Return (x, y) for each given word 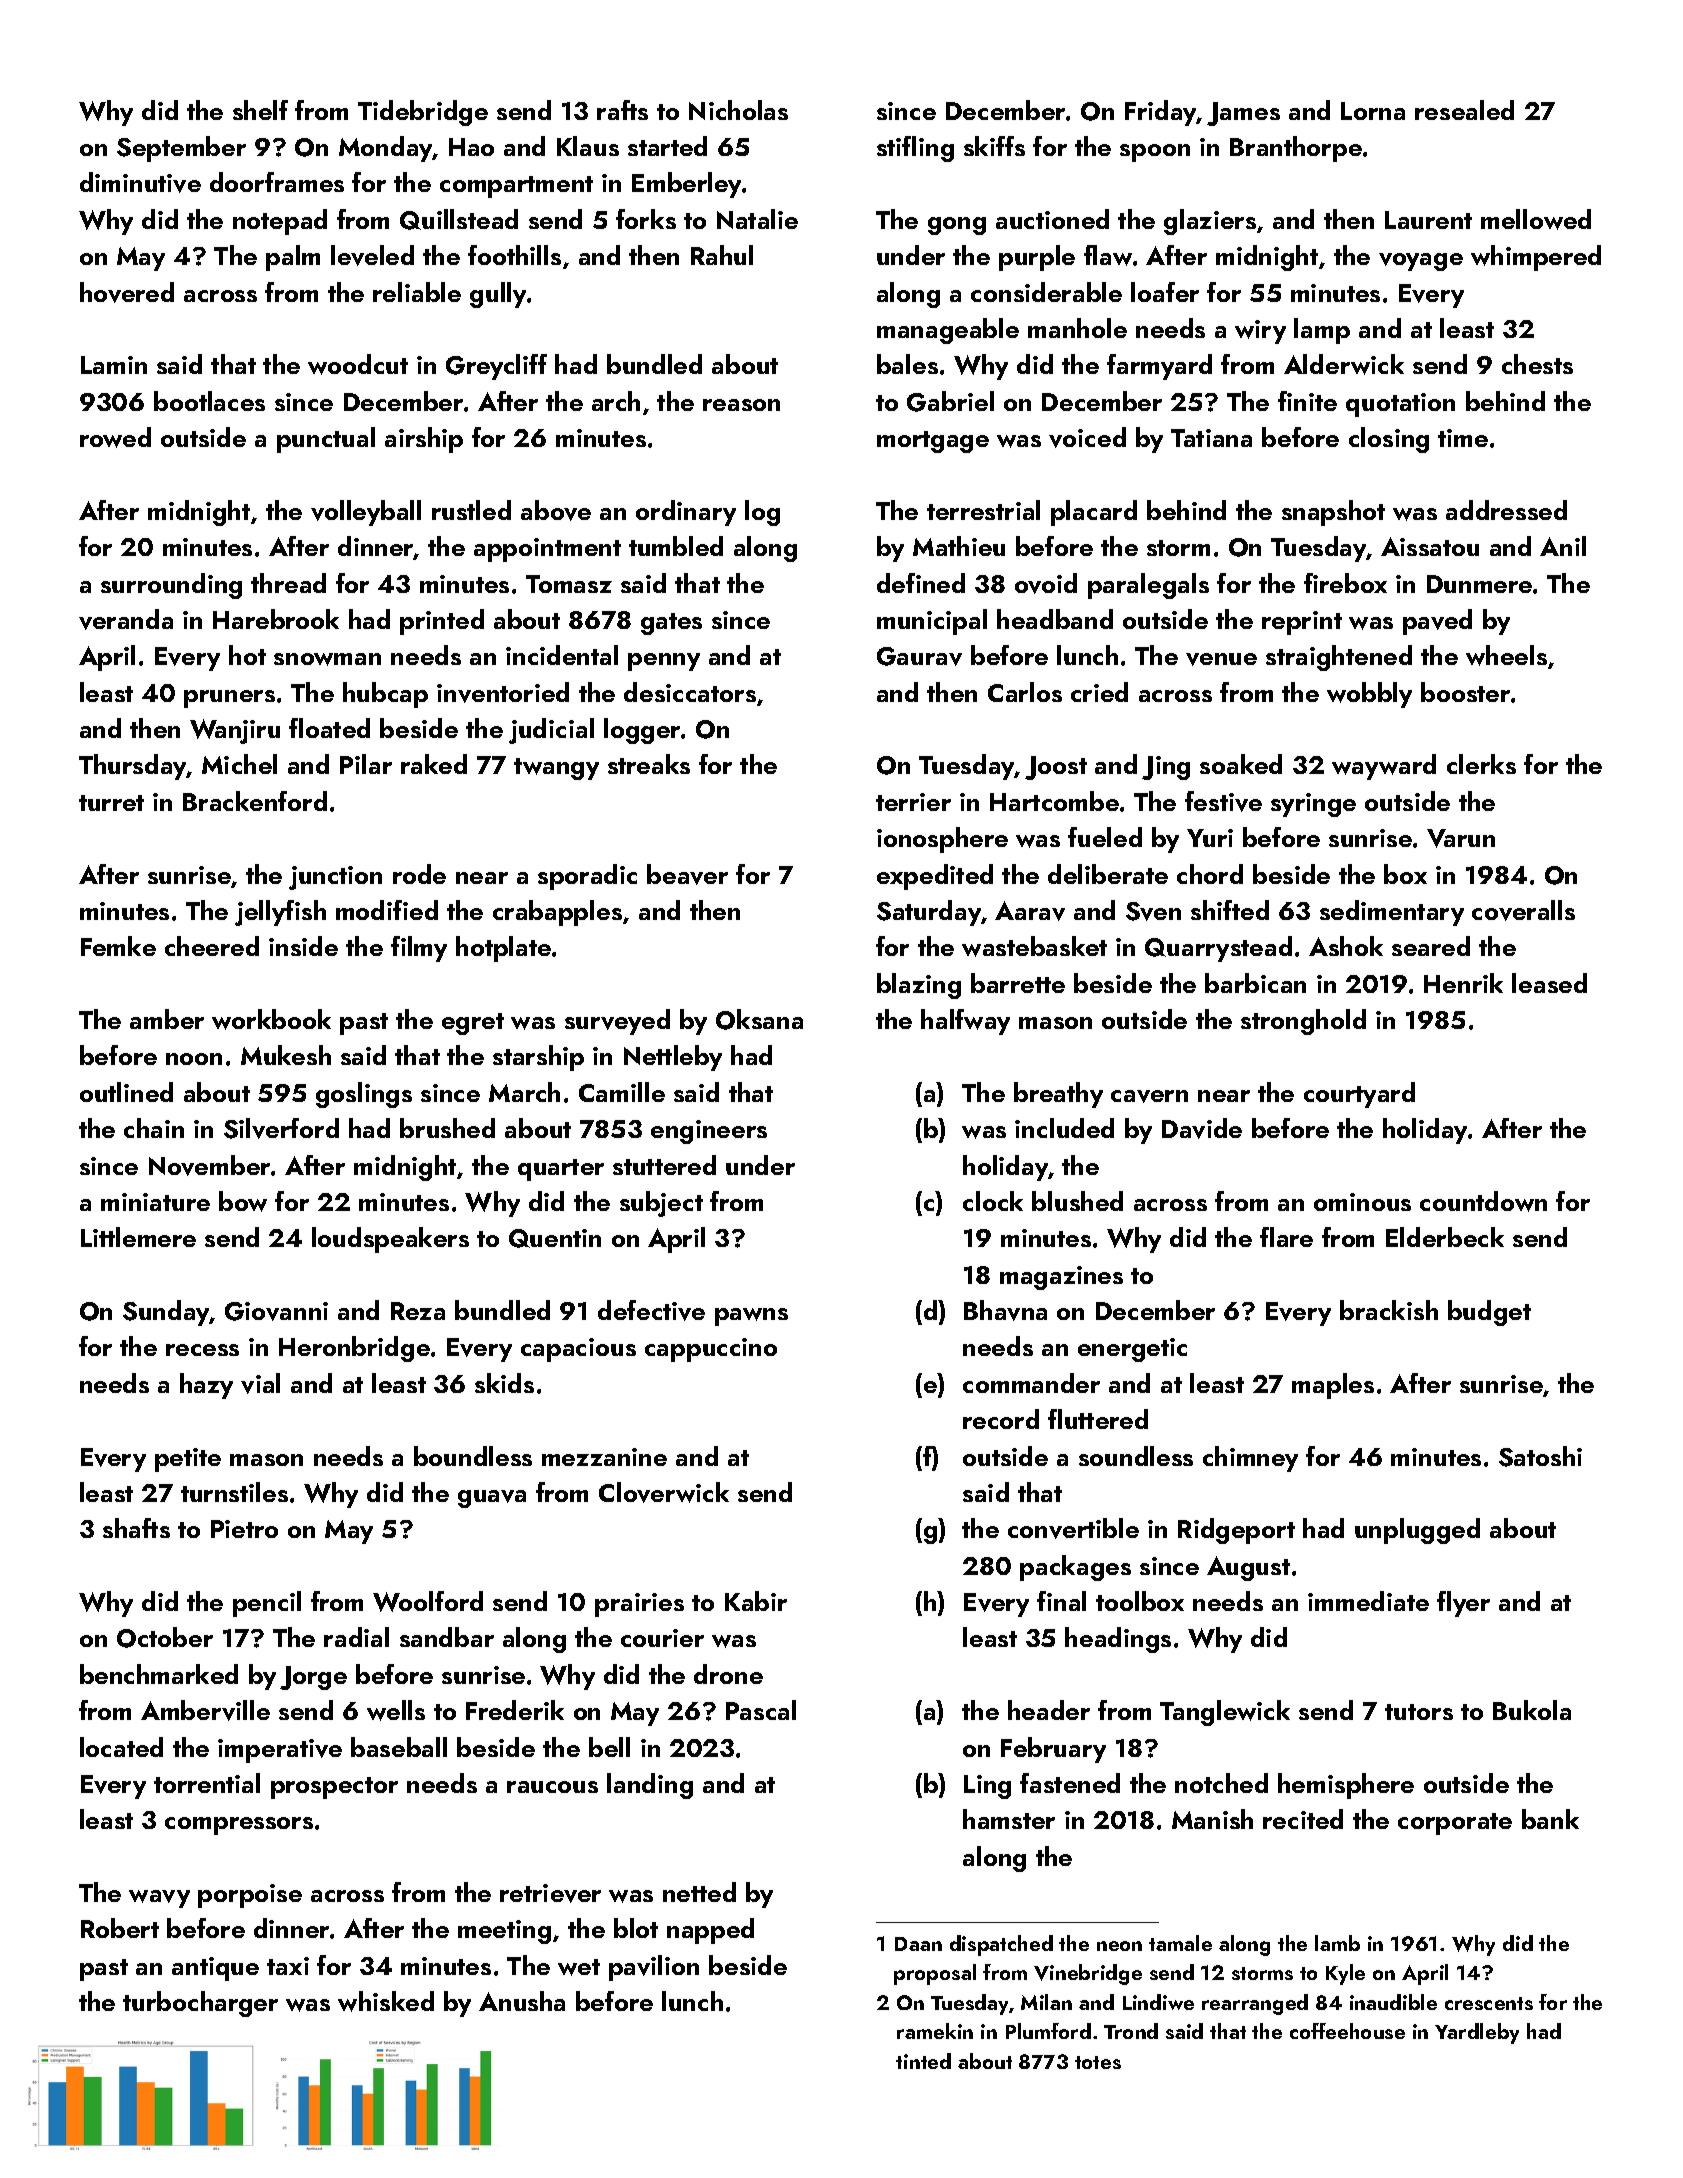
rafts (622, 110)
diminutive (140, 182)
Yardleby (1477, 2033)
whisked (386, 2001)
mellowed (1536, 219)
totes (1098, 2062)
